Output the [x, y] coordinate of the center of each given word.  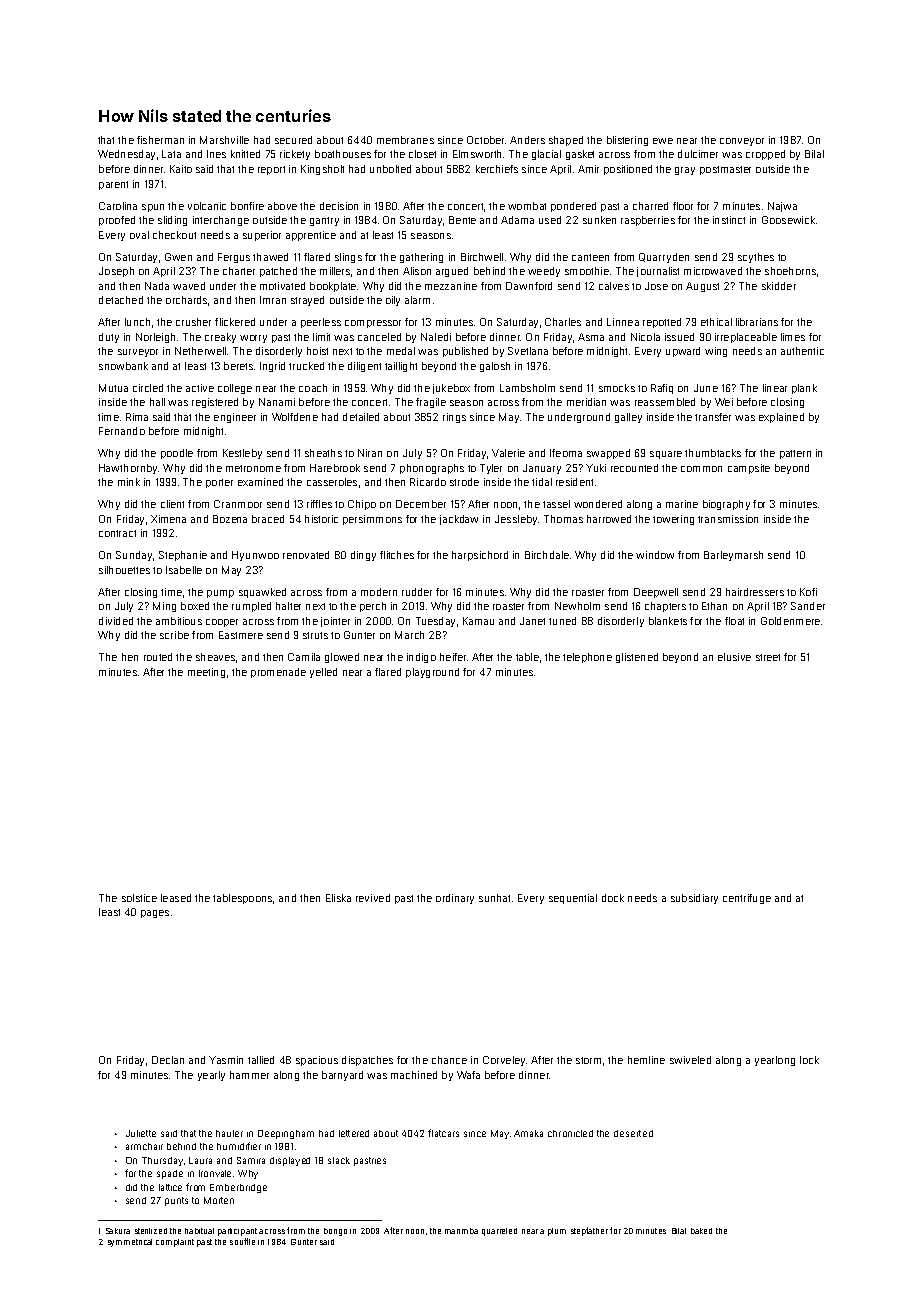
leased [176, 898]
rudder [417, 592]
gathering [421, 258]
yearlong [775, 1061]
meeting [206, 673]
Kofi [808, 592]
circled [148, 388]
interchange [221, 221]
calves [614, 286]
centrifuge [747, 899]
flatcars [443, 1133]
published [465, 352]
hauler [229, 1133]
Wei [724, 402]
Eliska [338, 898]
